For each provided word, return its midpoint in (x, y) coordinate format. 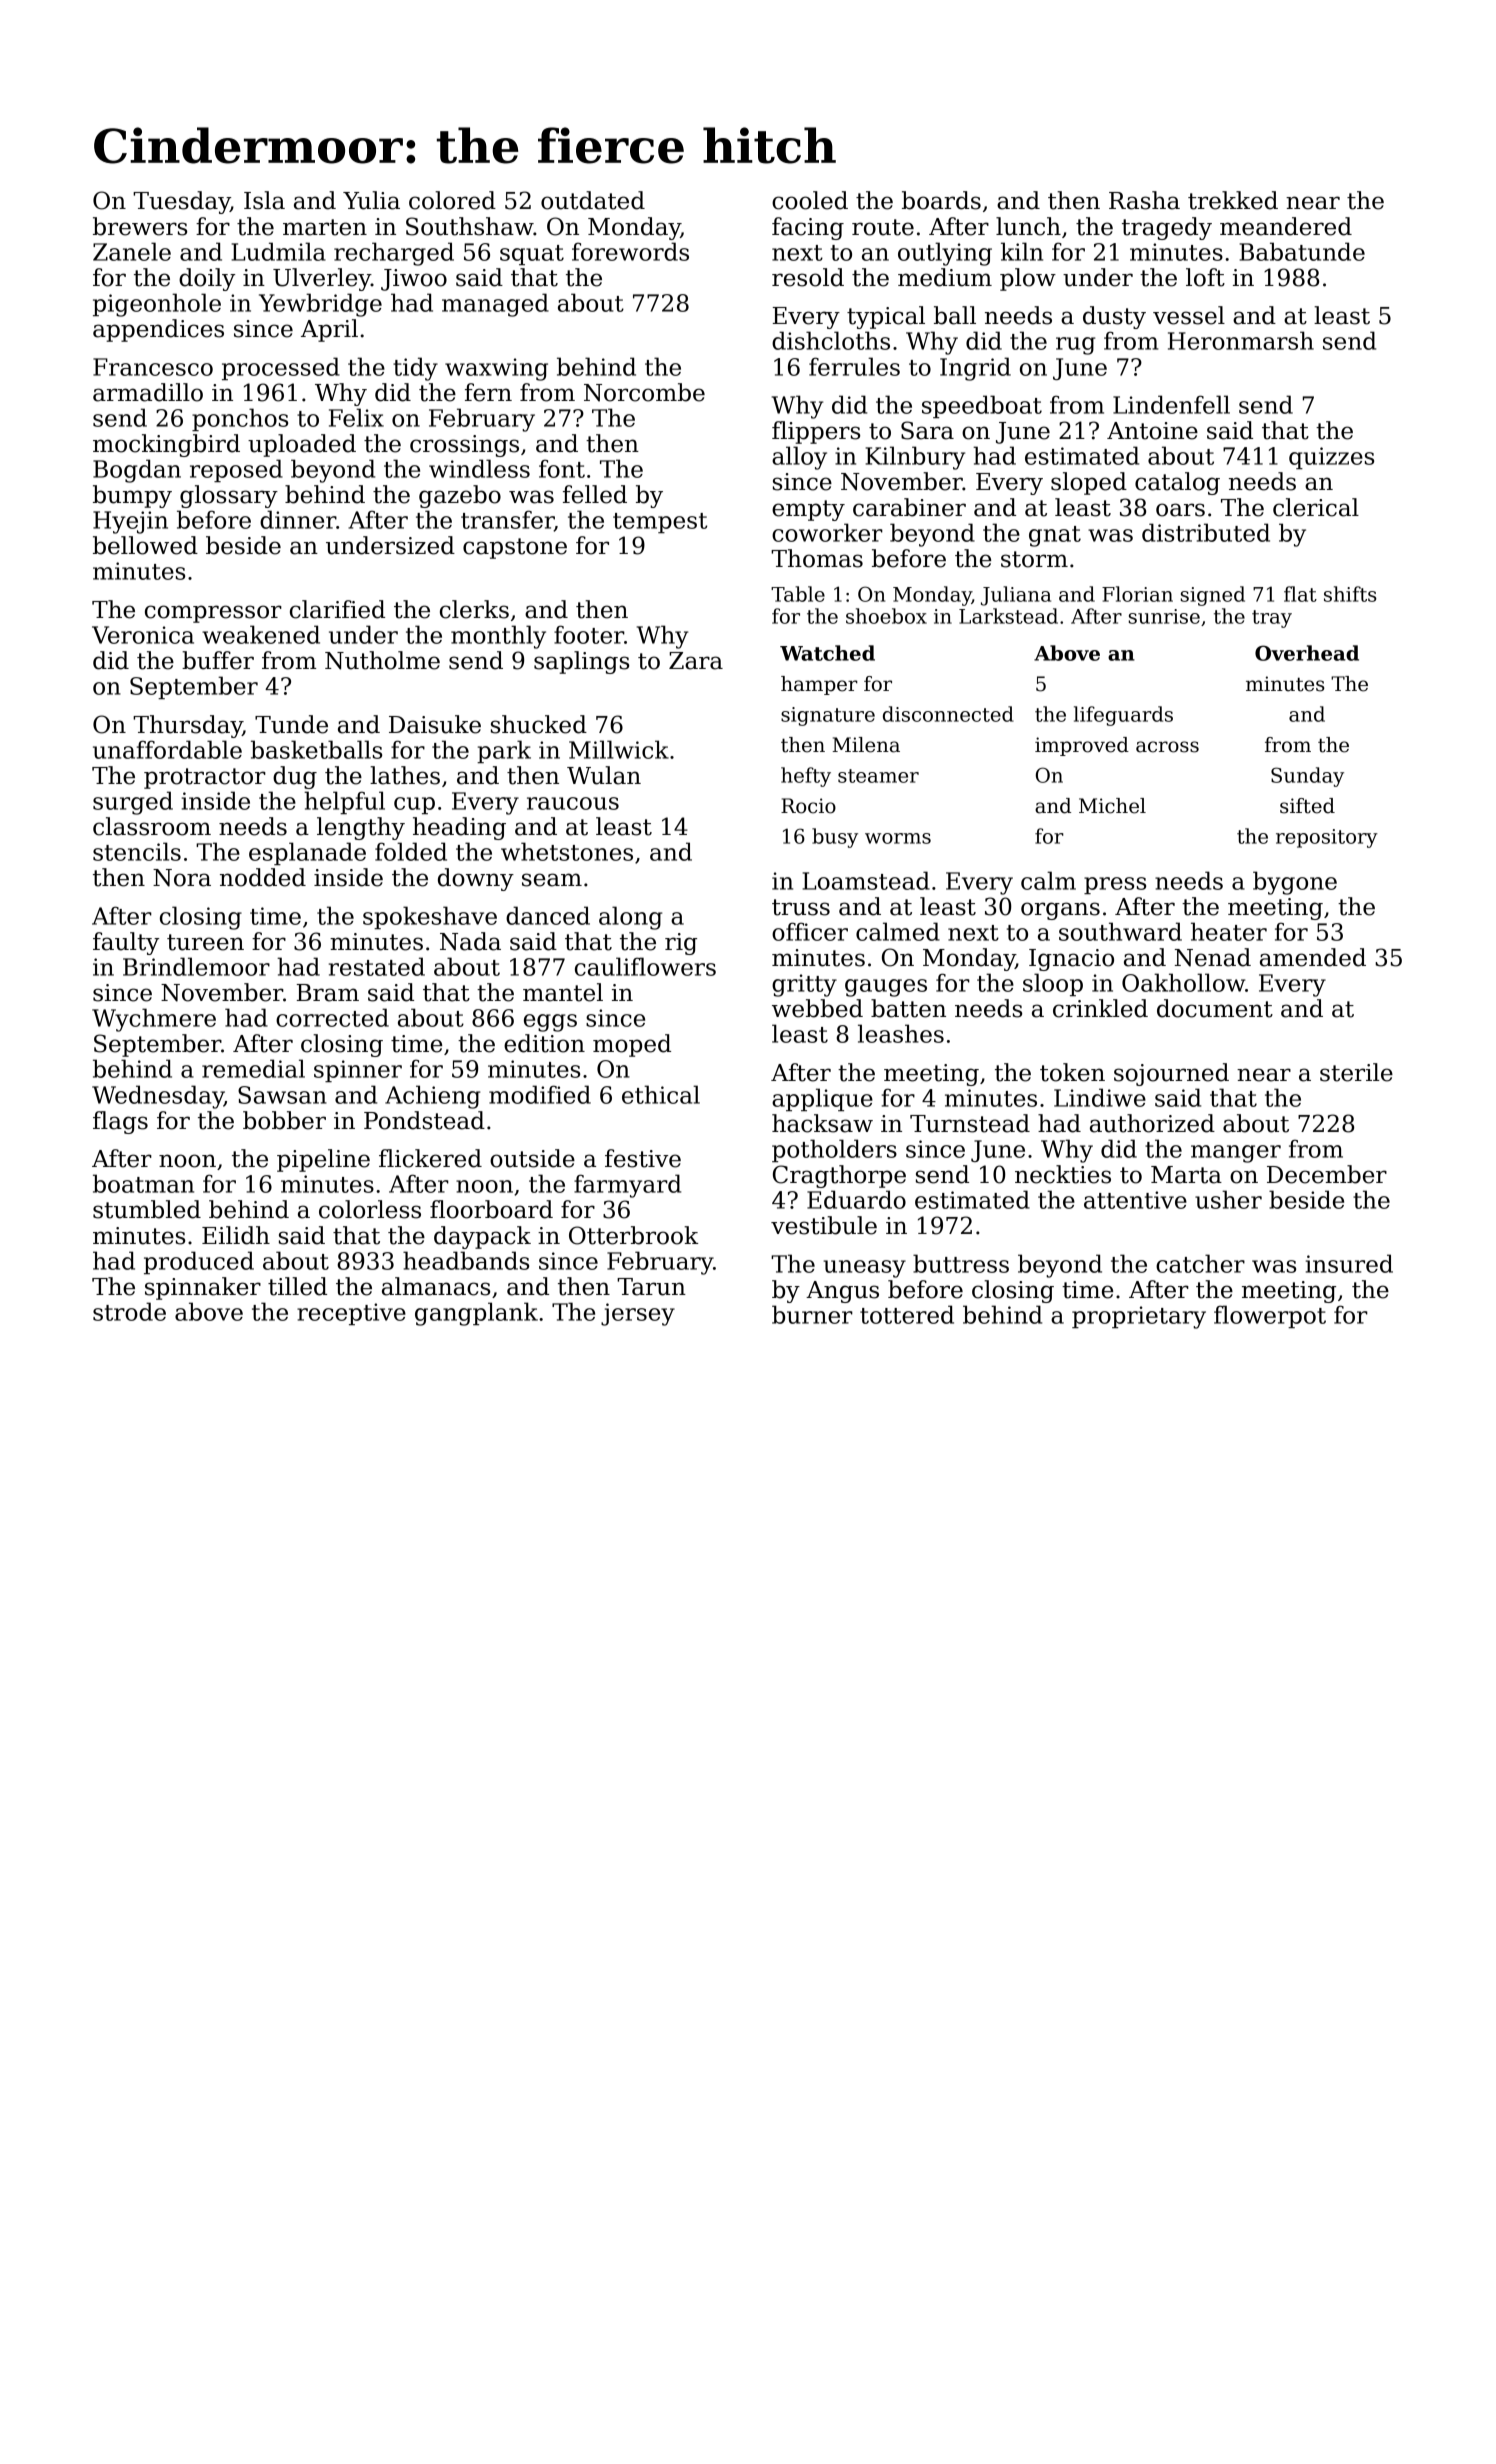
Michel (1112, 806)
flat (1300, 594)
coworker (827, 532)
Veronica (143, 635)
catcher (1200, 1263)
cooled (810, 200)
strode (129, 1311)
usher (1228, 1199)
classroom (152, 826)
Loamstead (866, 880)
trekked (1233, 200)
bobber (284, 1120)
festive (643, 1158)
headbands (466, 1260)
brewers (140, 226)
